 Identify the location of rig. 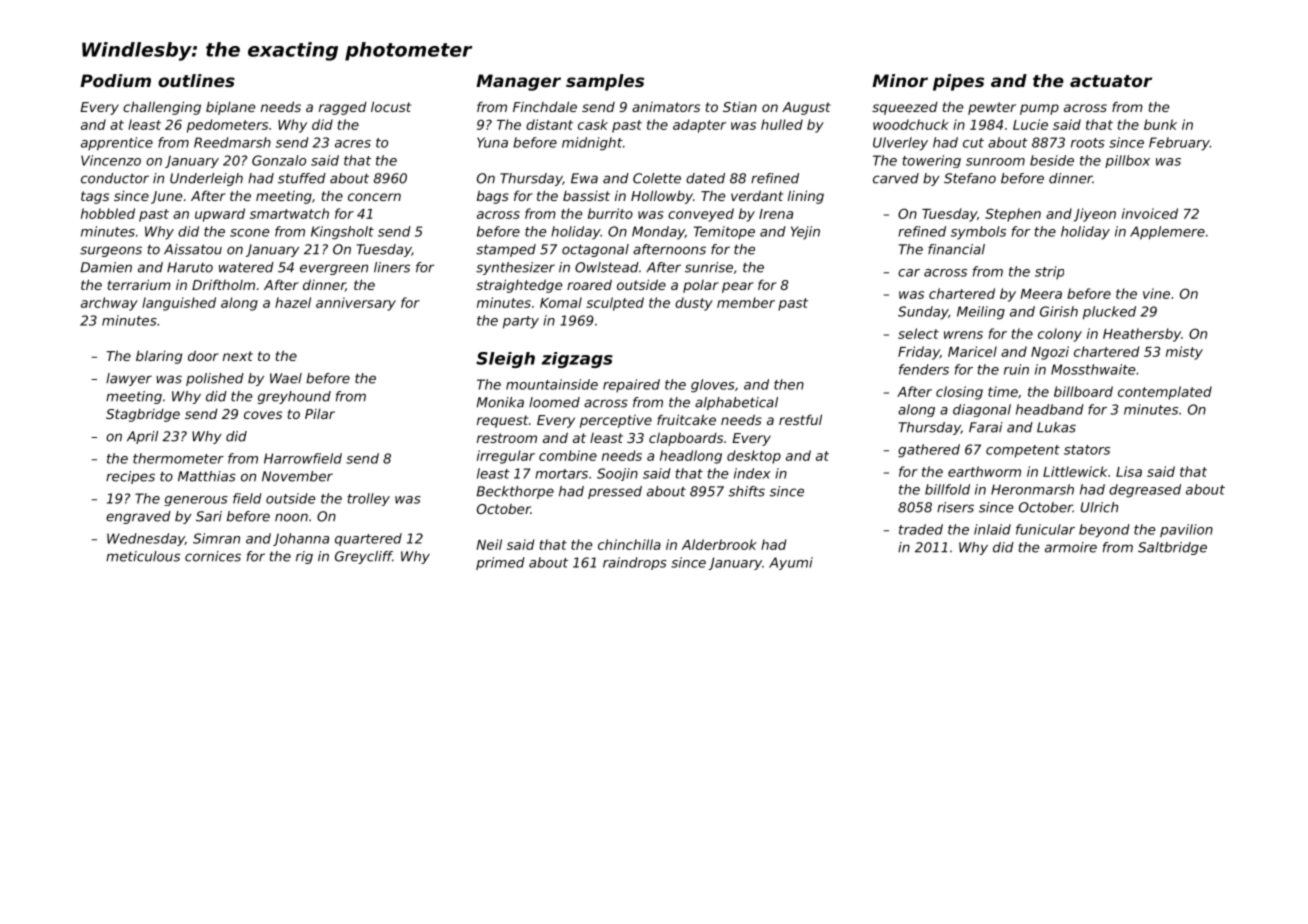
(304, 557).
